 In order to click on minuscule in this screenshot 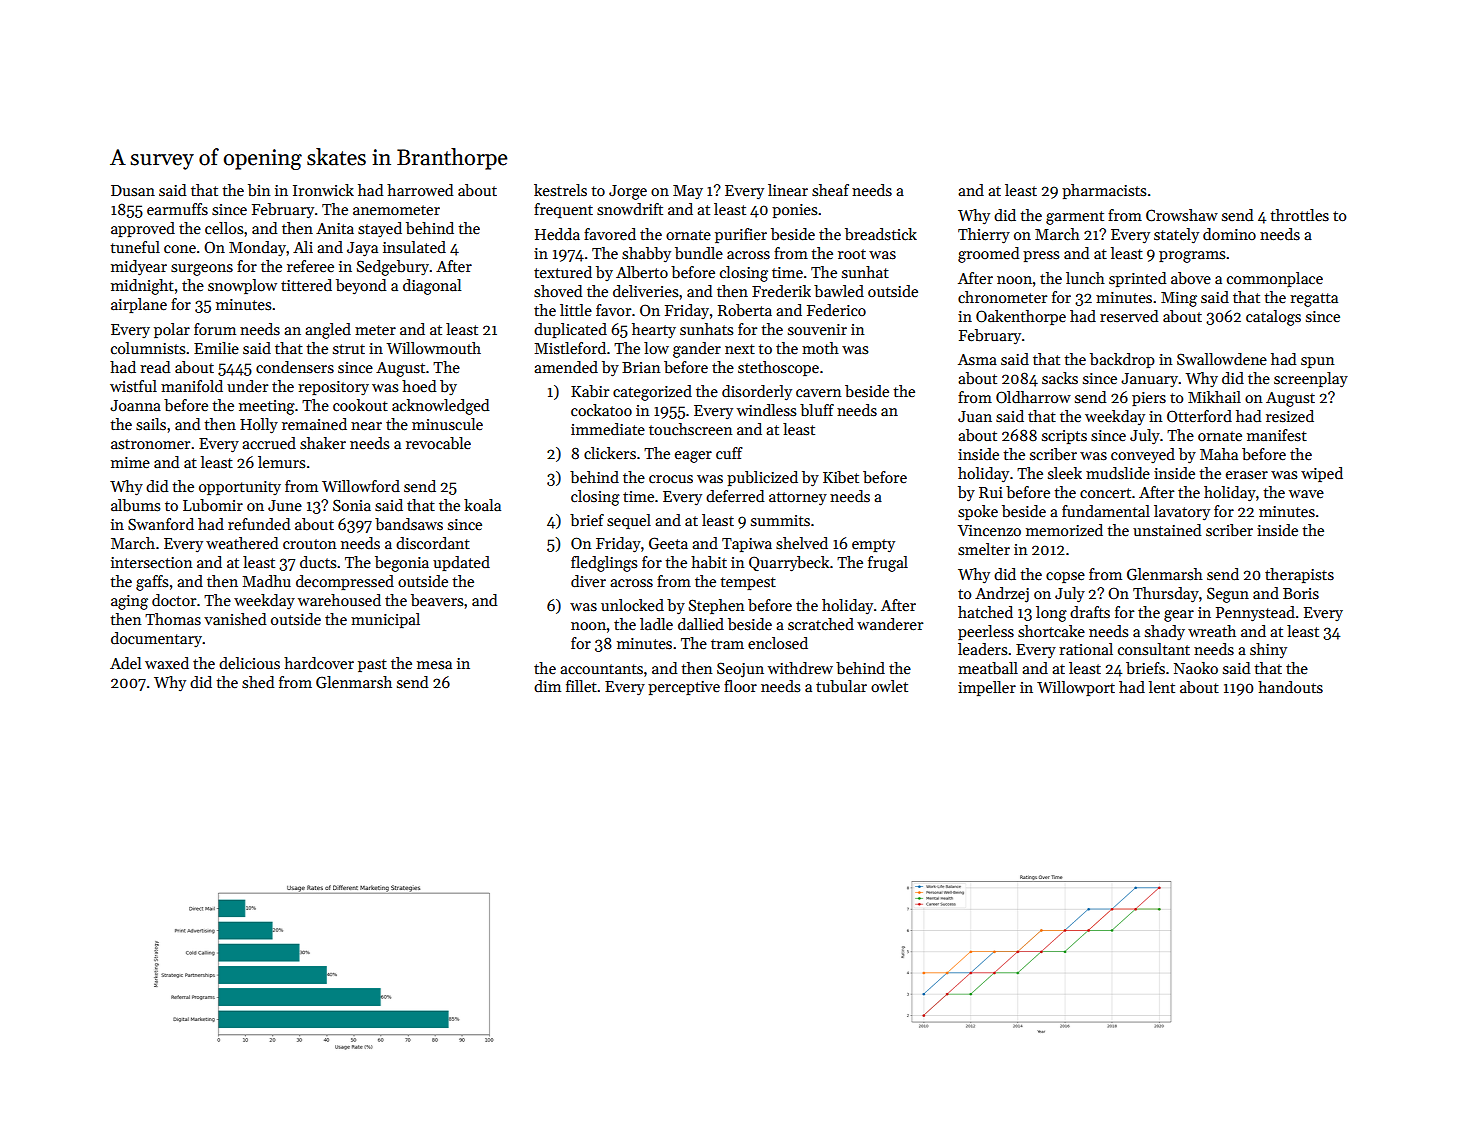, I will do `click(447, 424)`.
